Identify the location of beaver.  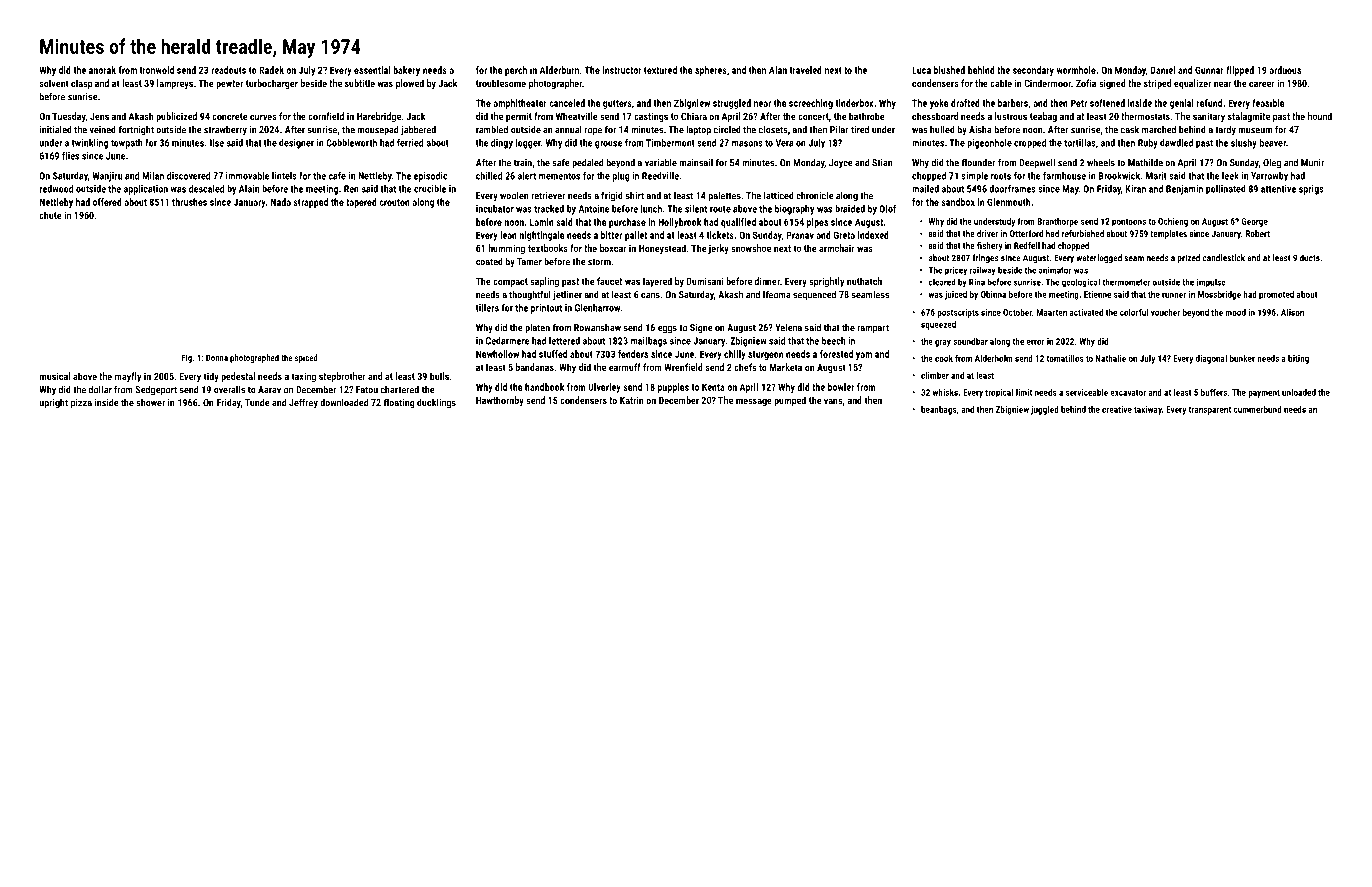
(1273, 143).
